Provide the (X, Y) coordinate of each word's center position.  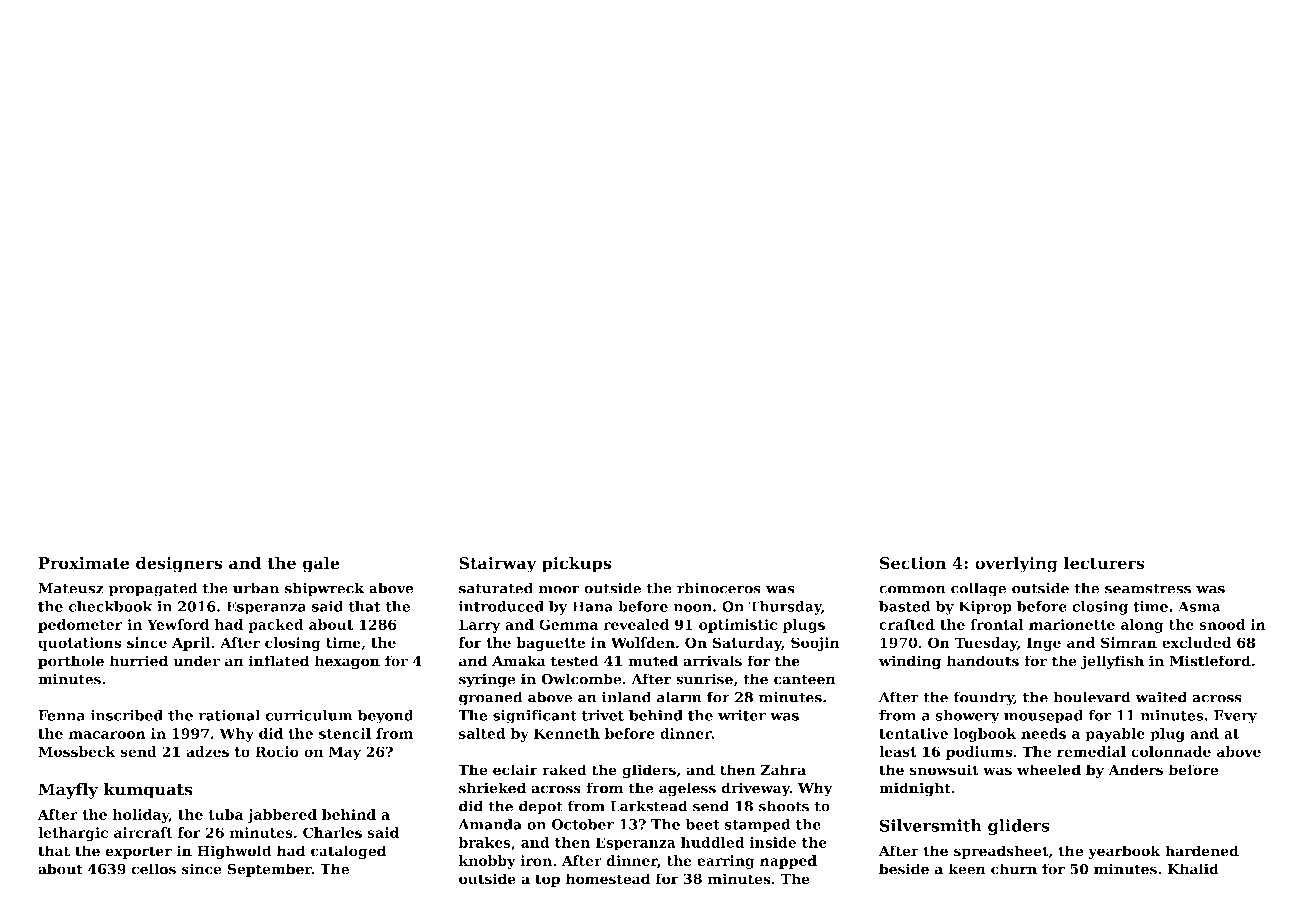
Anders (1135, 770)
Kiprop (985, 608)
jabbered (282, 816)
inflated (279, 661)
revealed (636, 624)
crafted (907, 624)
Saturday (747, 644)
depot (541, 807)
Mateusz (71, 588)
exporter (138, 852)
